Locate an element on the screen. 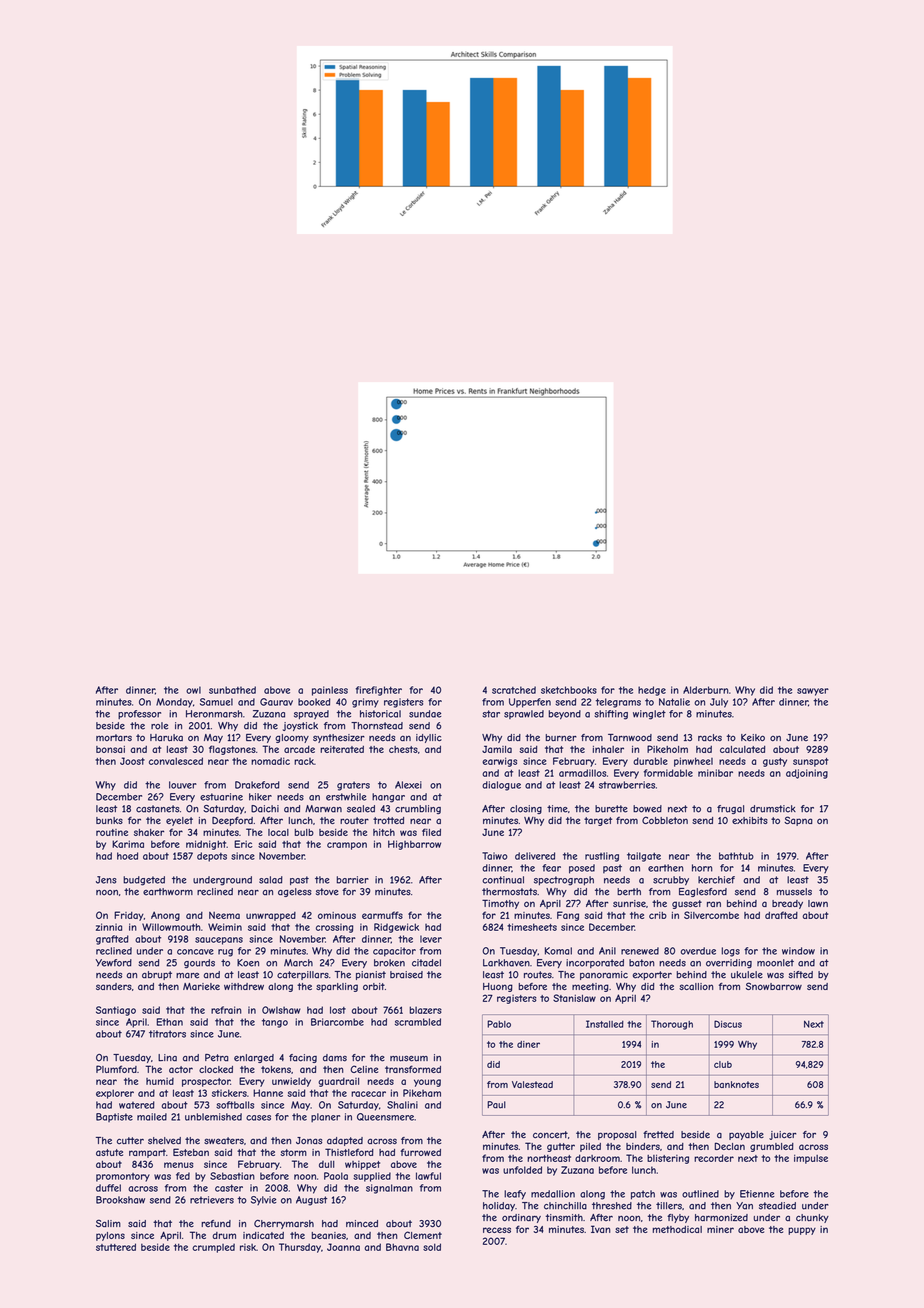  burner is located at coordinates (561, 737).
